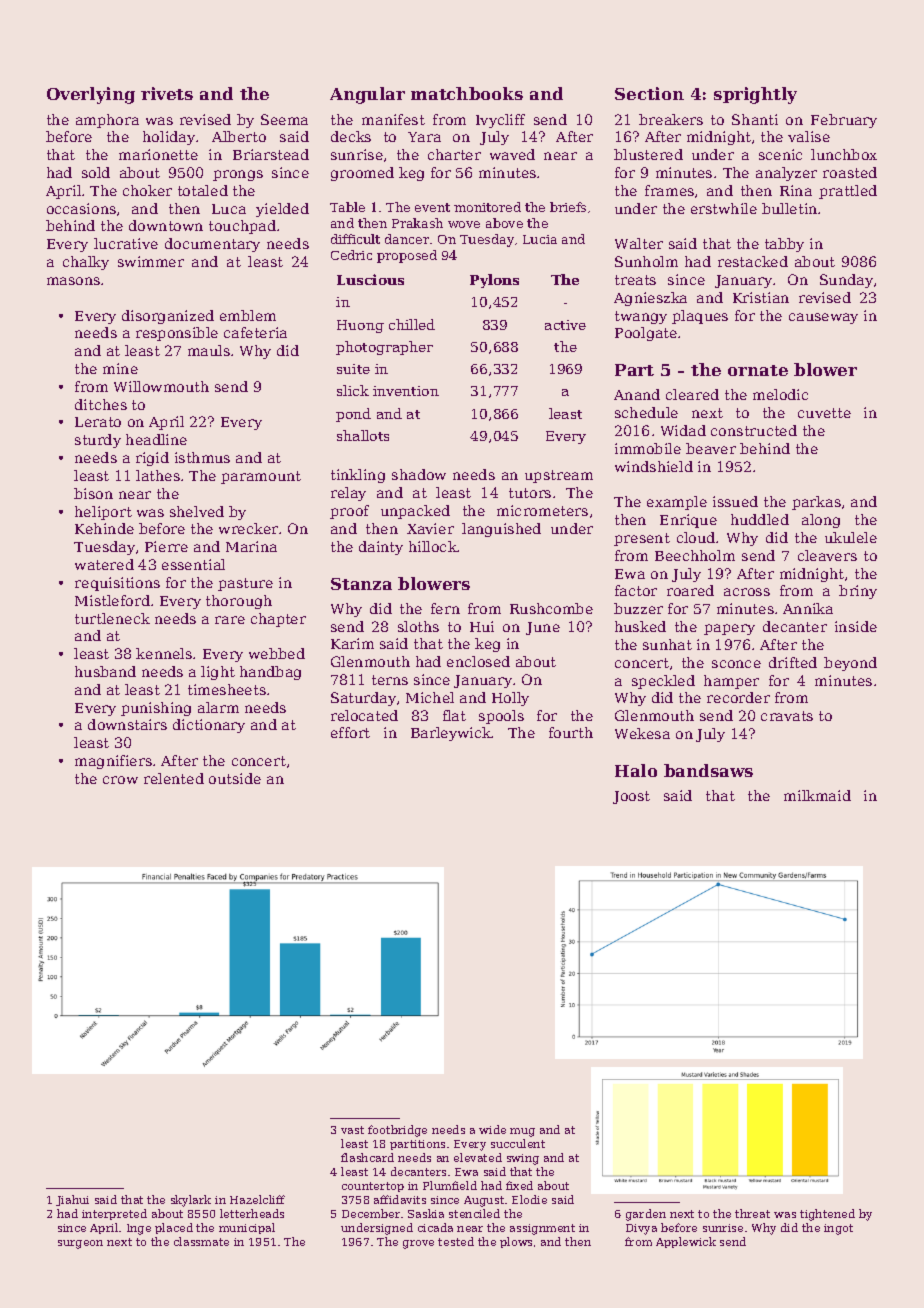  Describe the element at coordinates (93, 493) in the screenshot. I see `bison` at that location.
